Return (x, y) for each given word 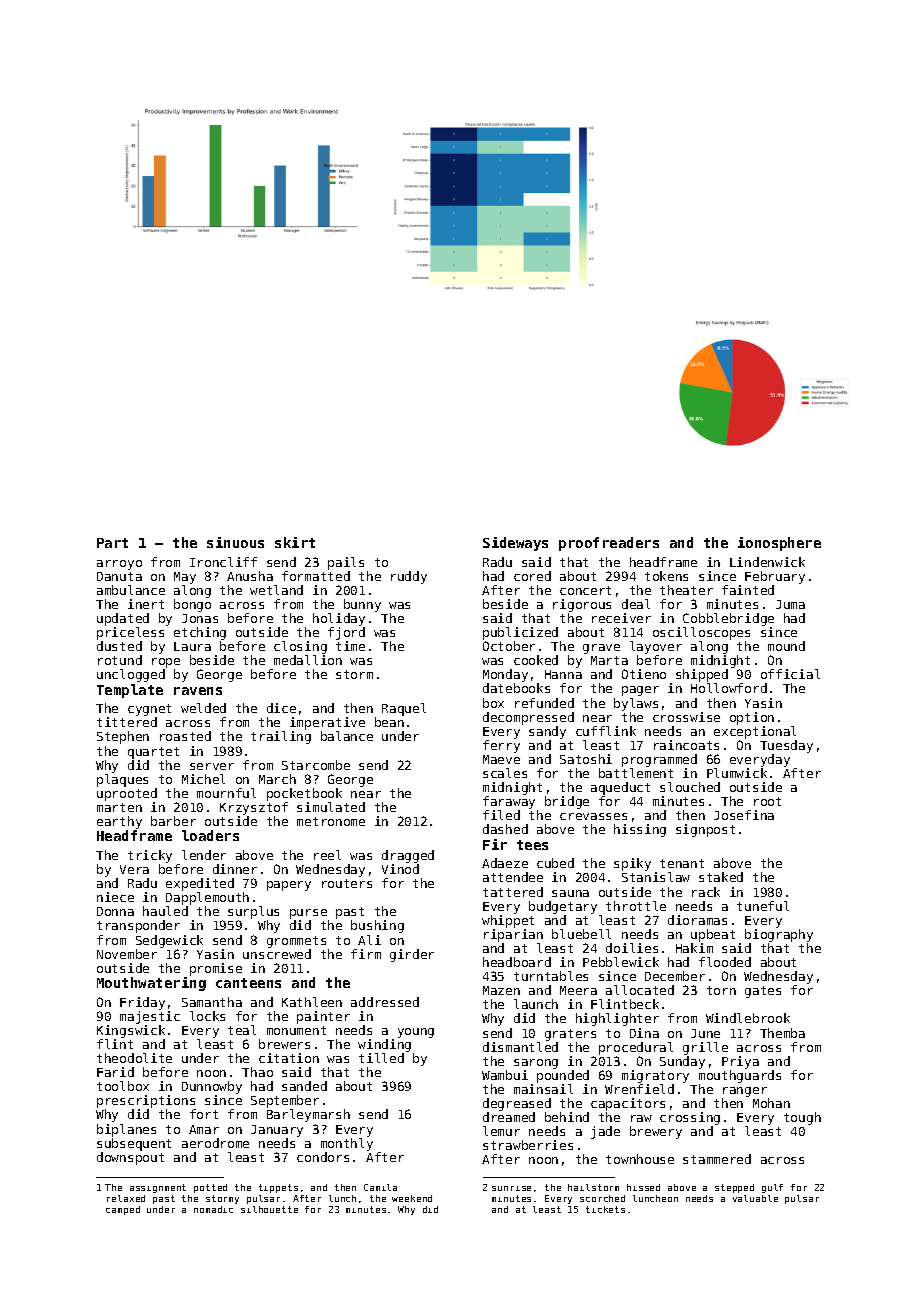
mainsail (543, 1089)
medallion (308, 660)
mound (786, 646)
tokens (666, 576)
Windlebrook (748, 1018)
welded (203, 708)
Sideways (515, 544)
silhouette (269, 1209)
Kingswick (131, 1031)
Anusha (250, 576)
